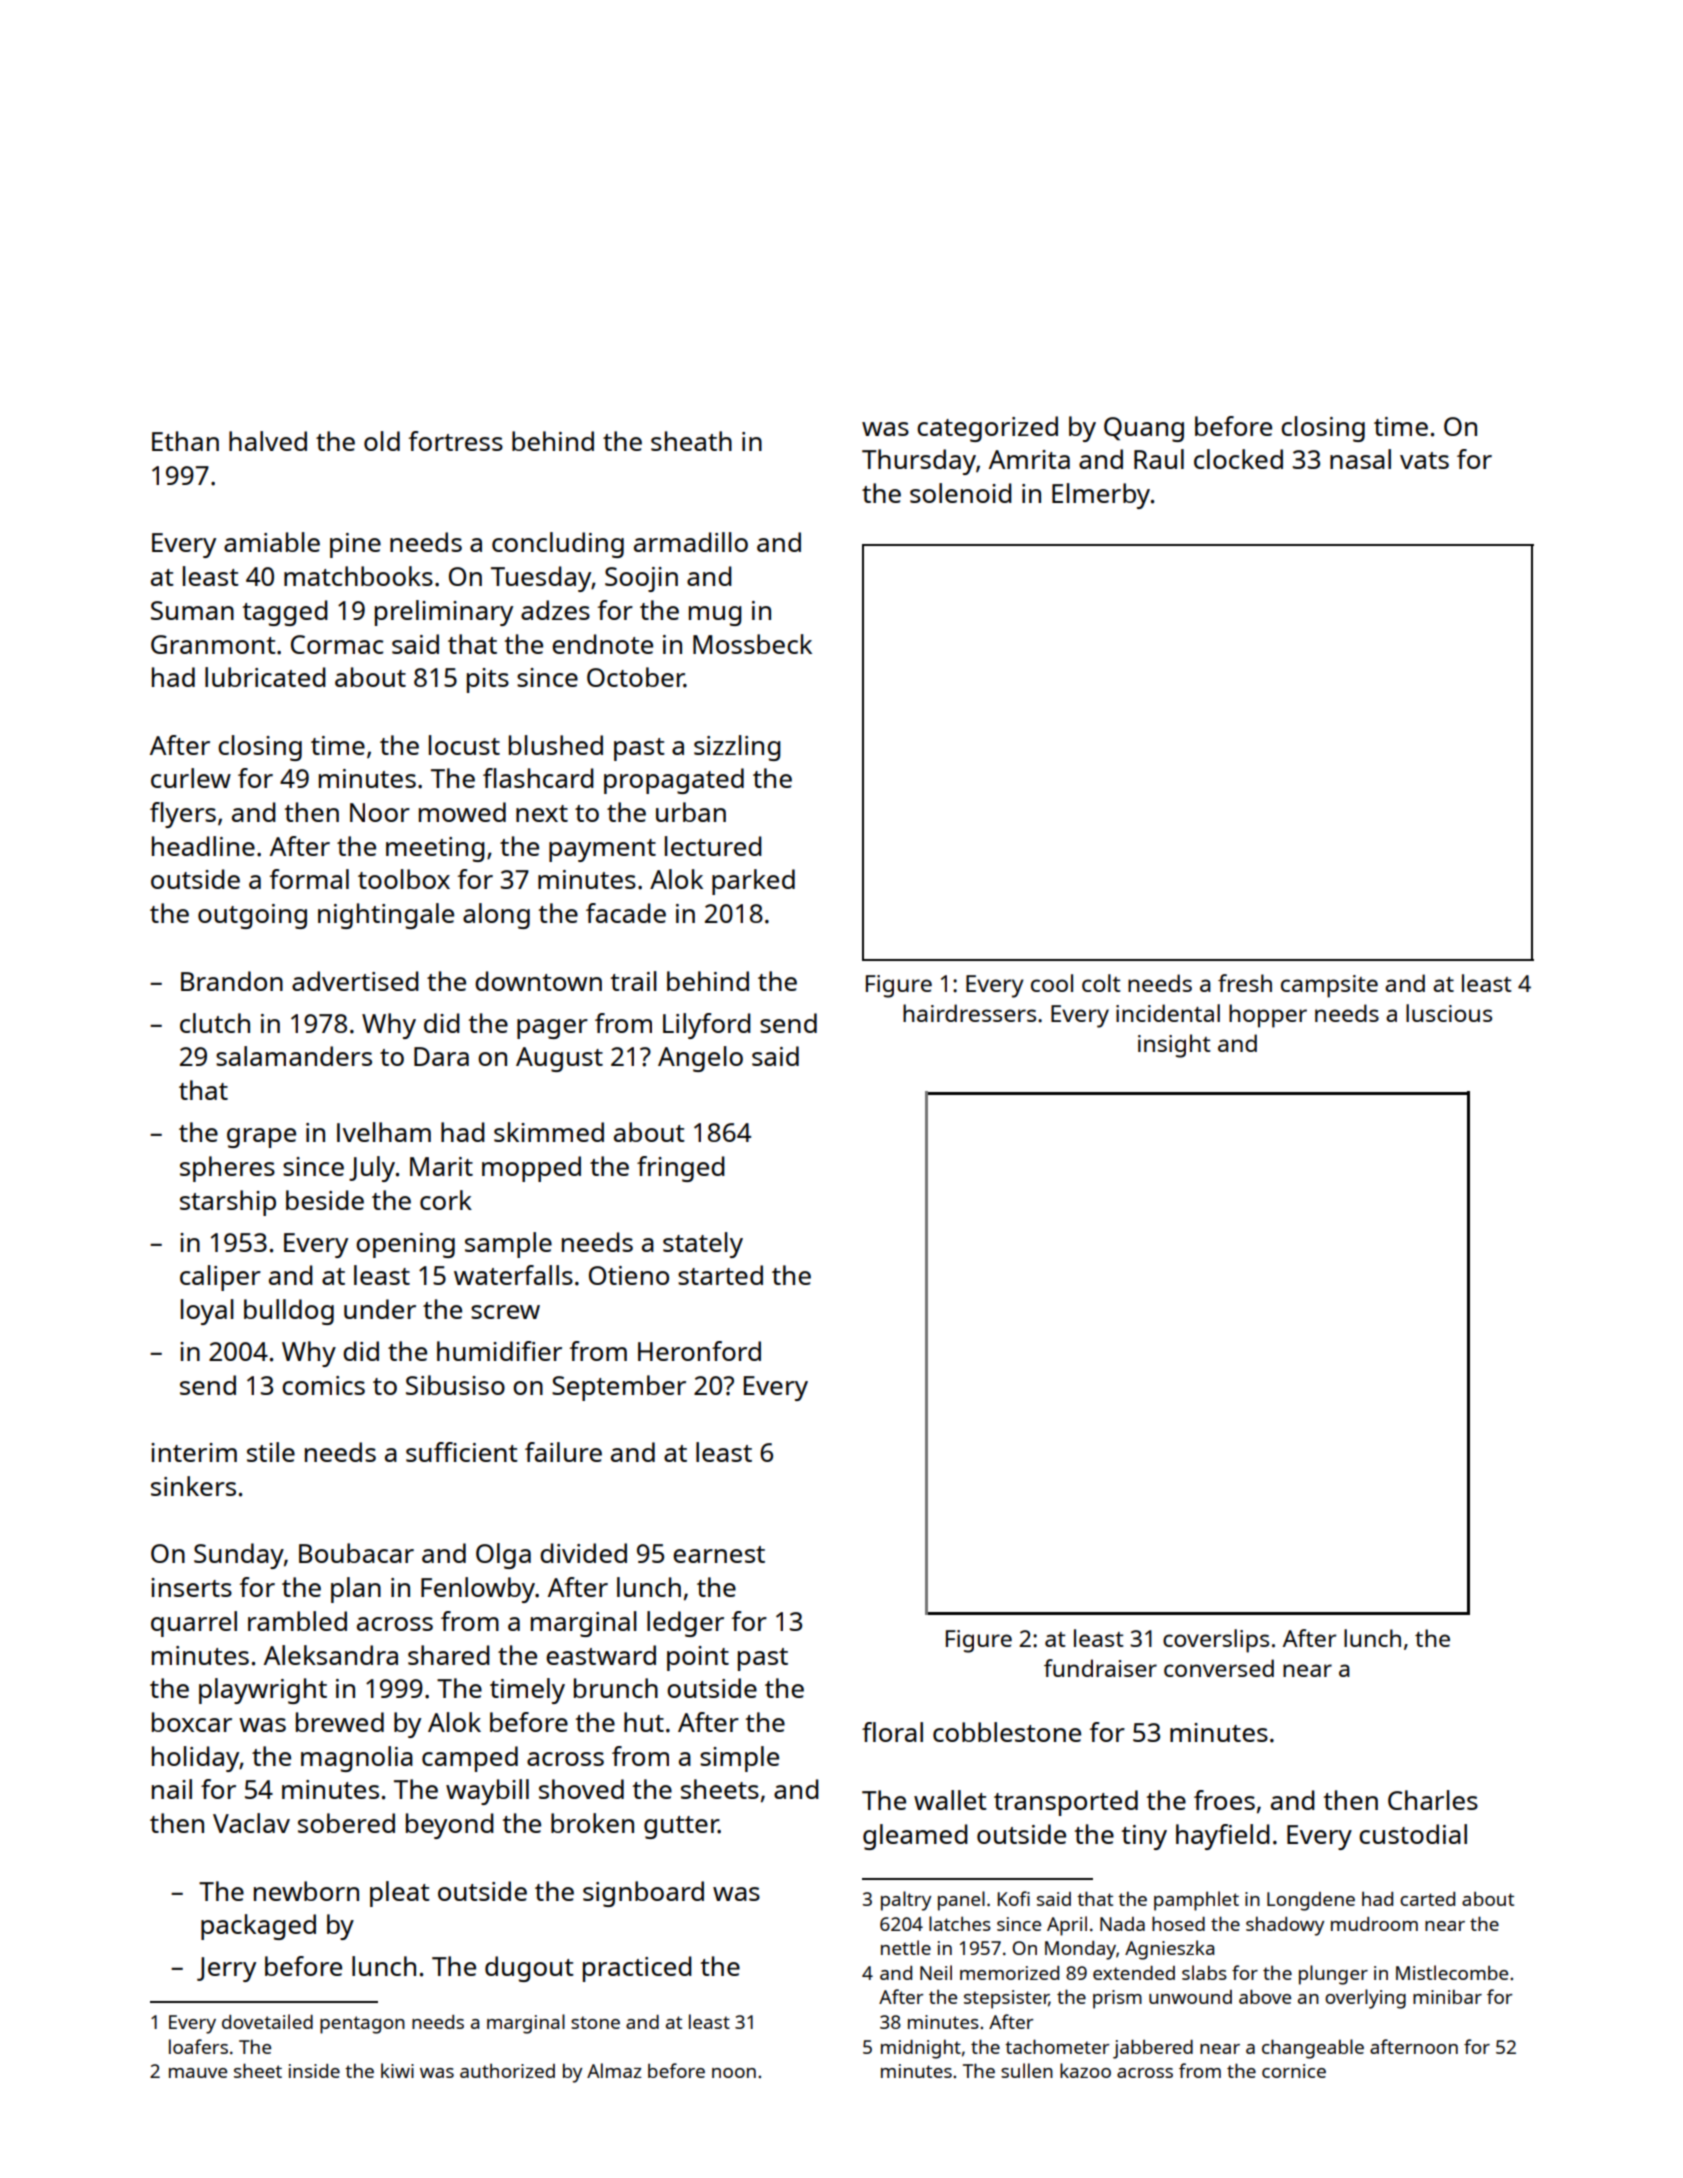  I want to click on Almaz, so click(614, 2070).
